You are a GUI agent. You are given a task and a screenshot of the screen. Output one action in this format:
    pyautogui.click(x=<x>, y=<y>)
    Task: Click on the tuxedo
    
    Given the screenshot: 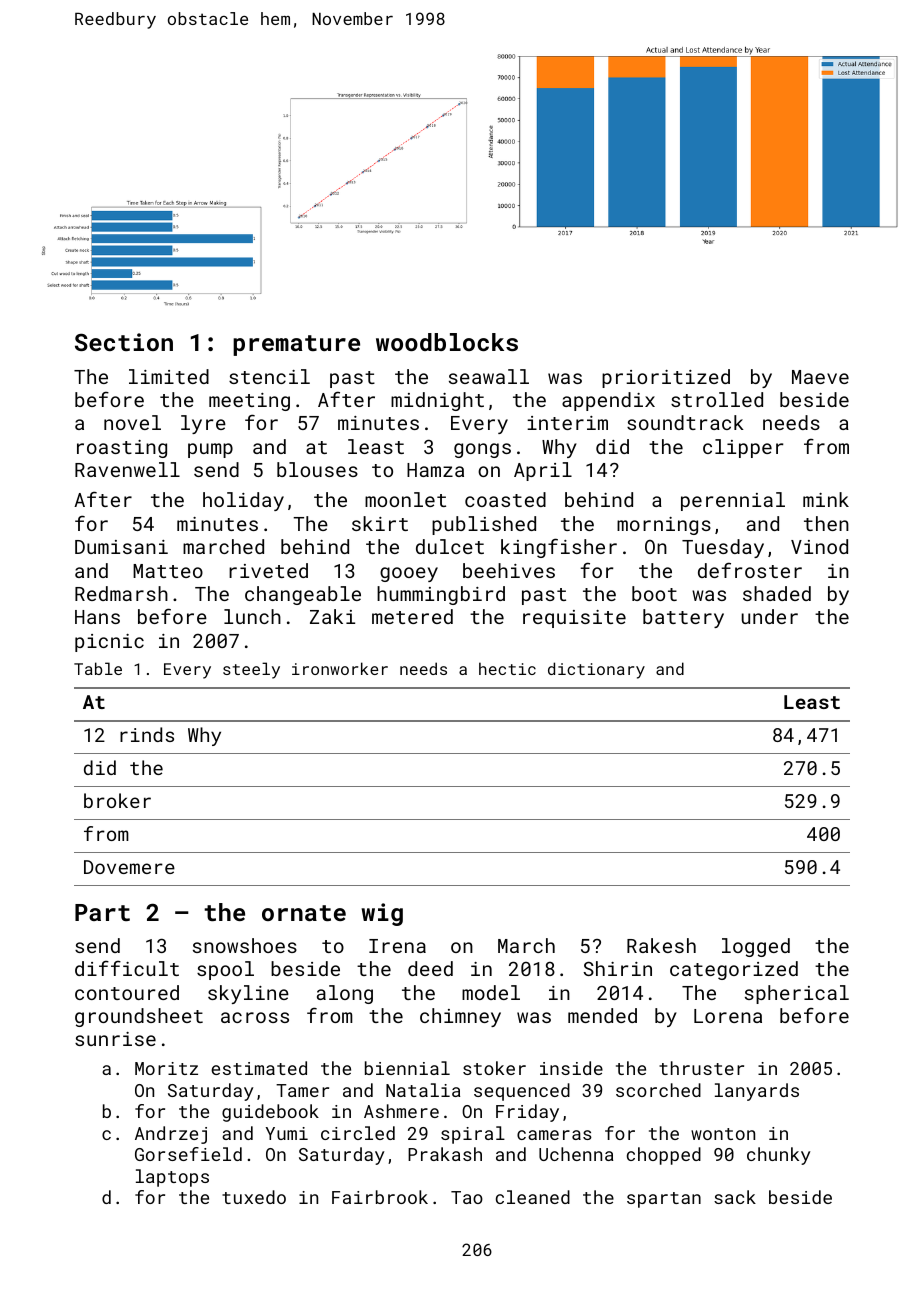 What is the action you would take?
    pyautogui.click(x=254, y=1197)
